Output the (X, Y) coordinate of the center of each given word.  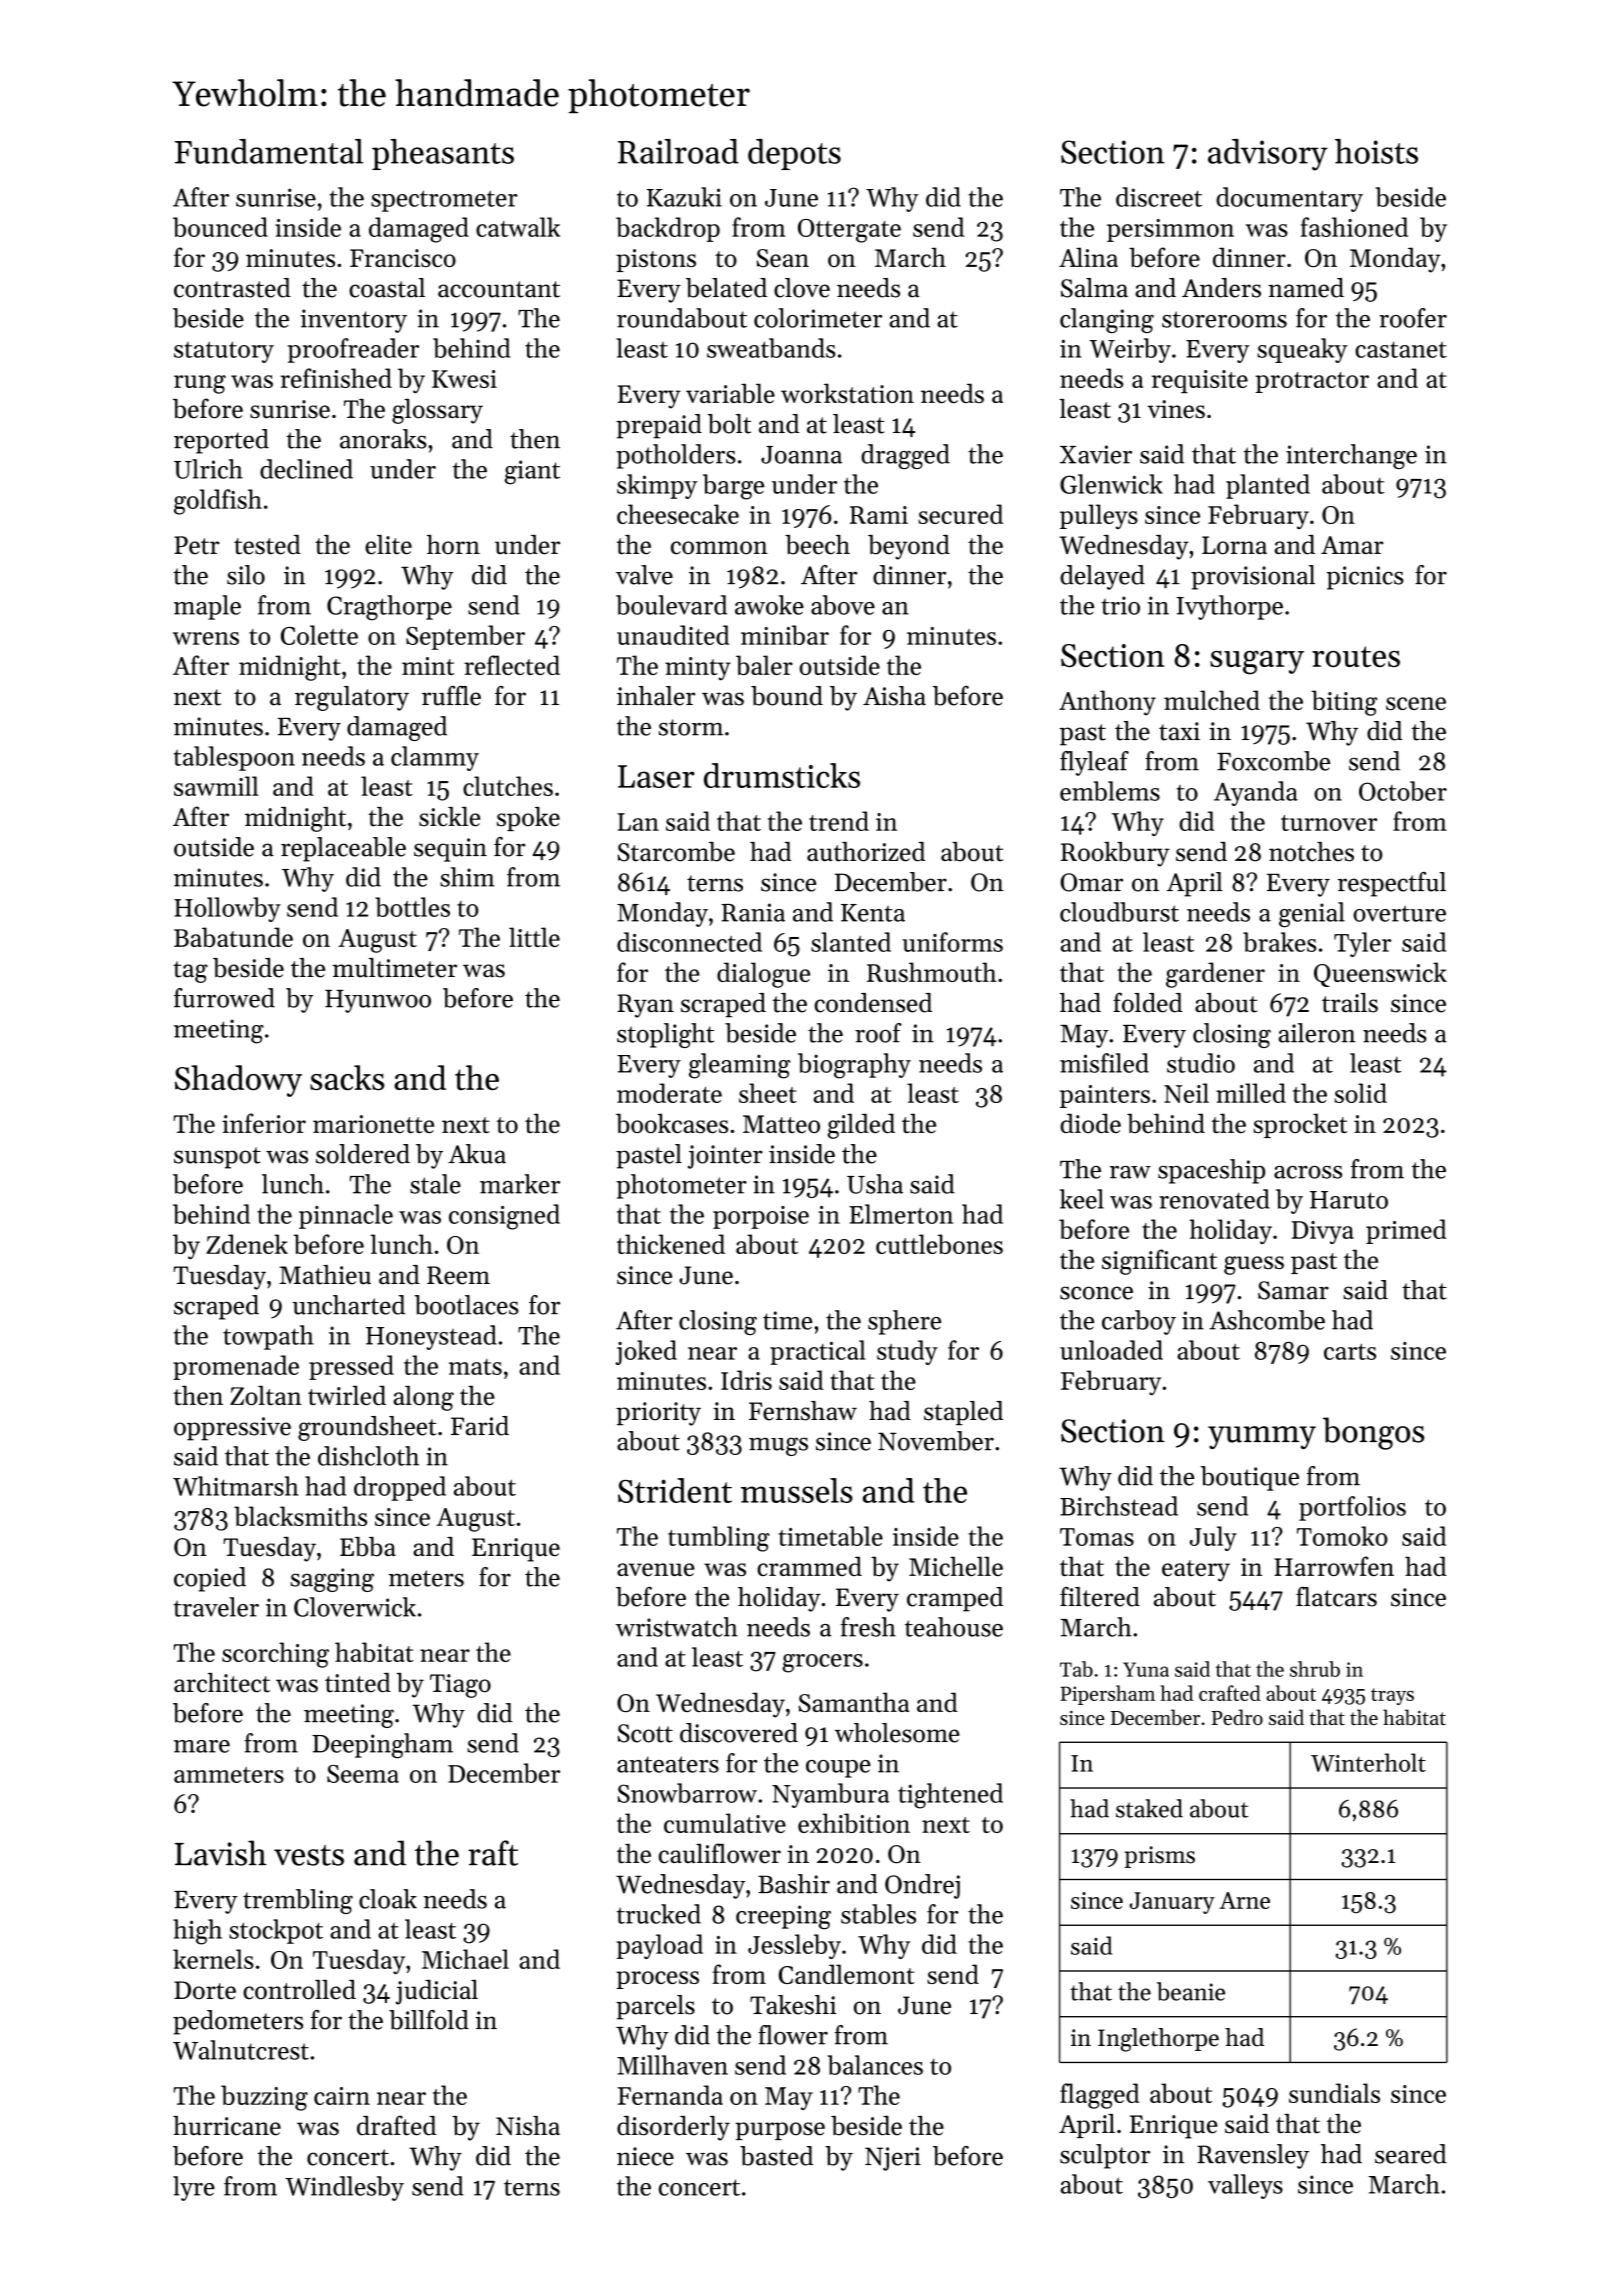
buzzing (264, 2098)
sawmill (216, 786)
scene (1416, 703)
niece (645, 2156)
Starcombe (676, 852)
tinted (358, 1683)
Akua (477, 1154)
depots (794, 154)
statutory (224, 352)
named (1306, 288)
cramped (955, 1599)
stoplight (665, 1035)
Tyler (1362, 944)
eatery (1196, 1571)
